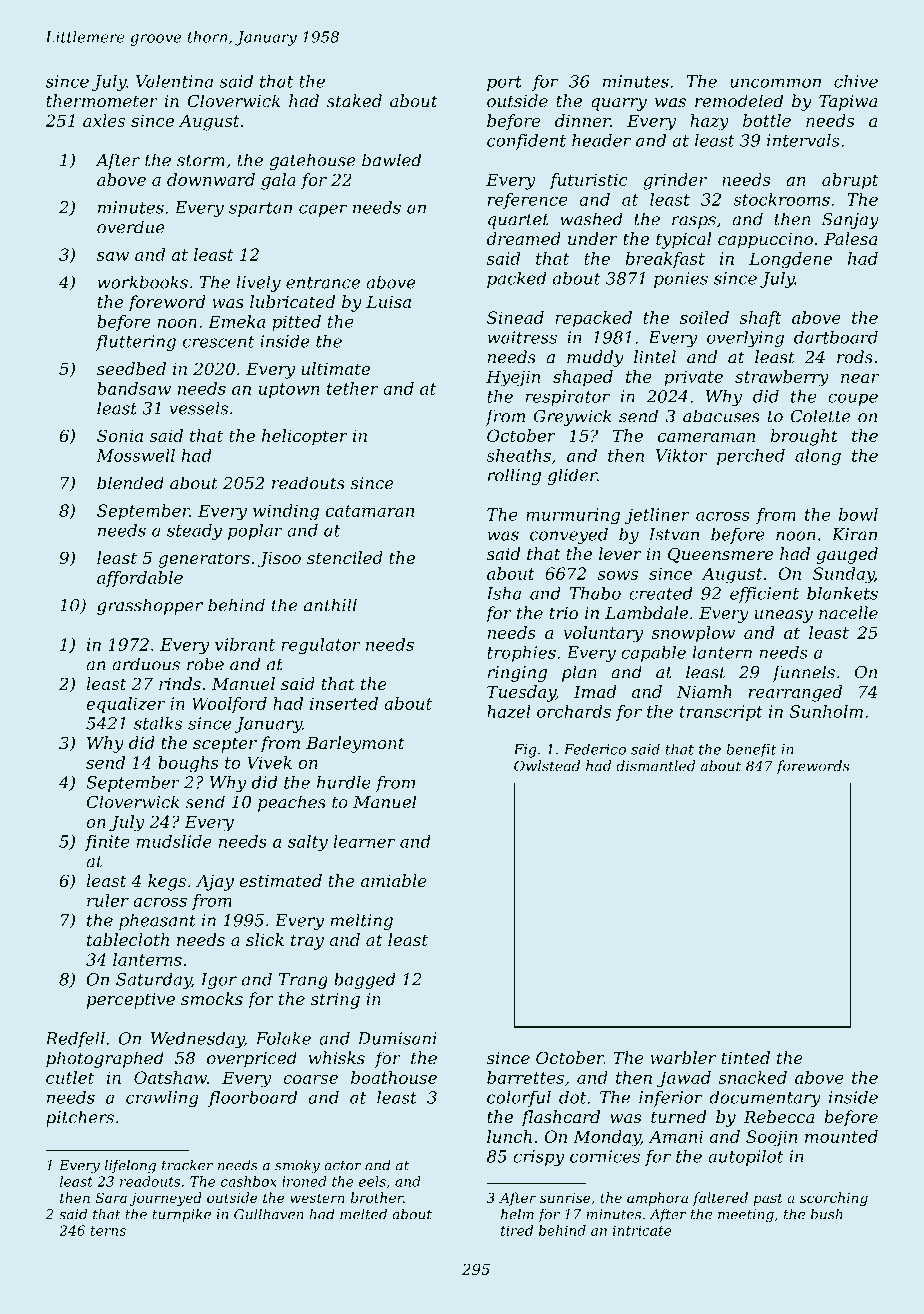 This page has width=924, height=1314. Describe the element at coordinates (826, 711) in the page. I see `Sunholm` at that location.
